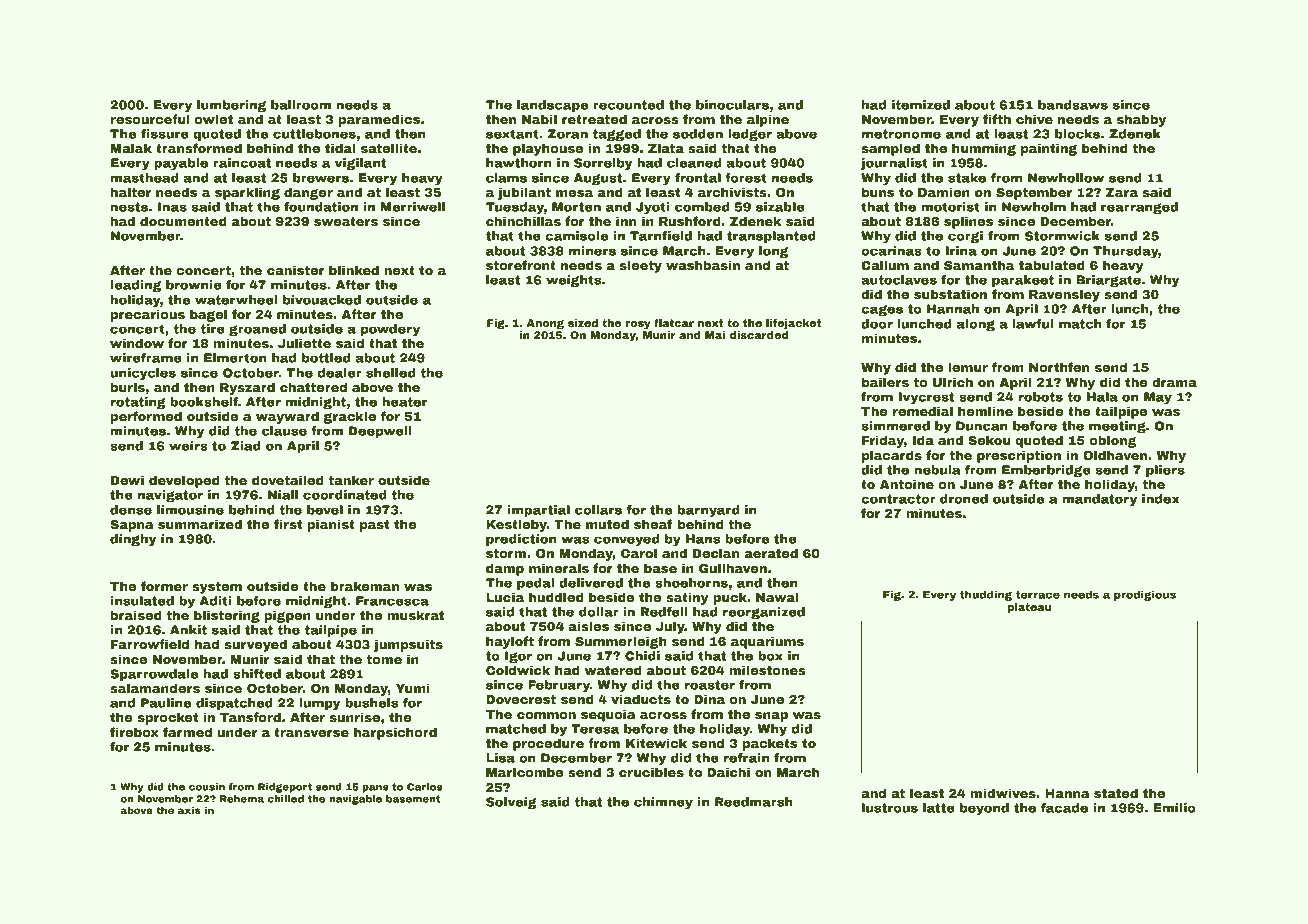  What do you see at coordinates (663, 803) in the document?
I see `chimney` at bounding box center [663, 803].
